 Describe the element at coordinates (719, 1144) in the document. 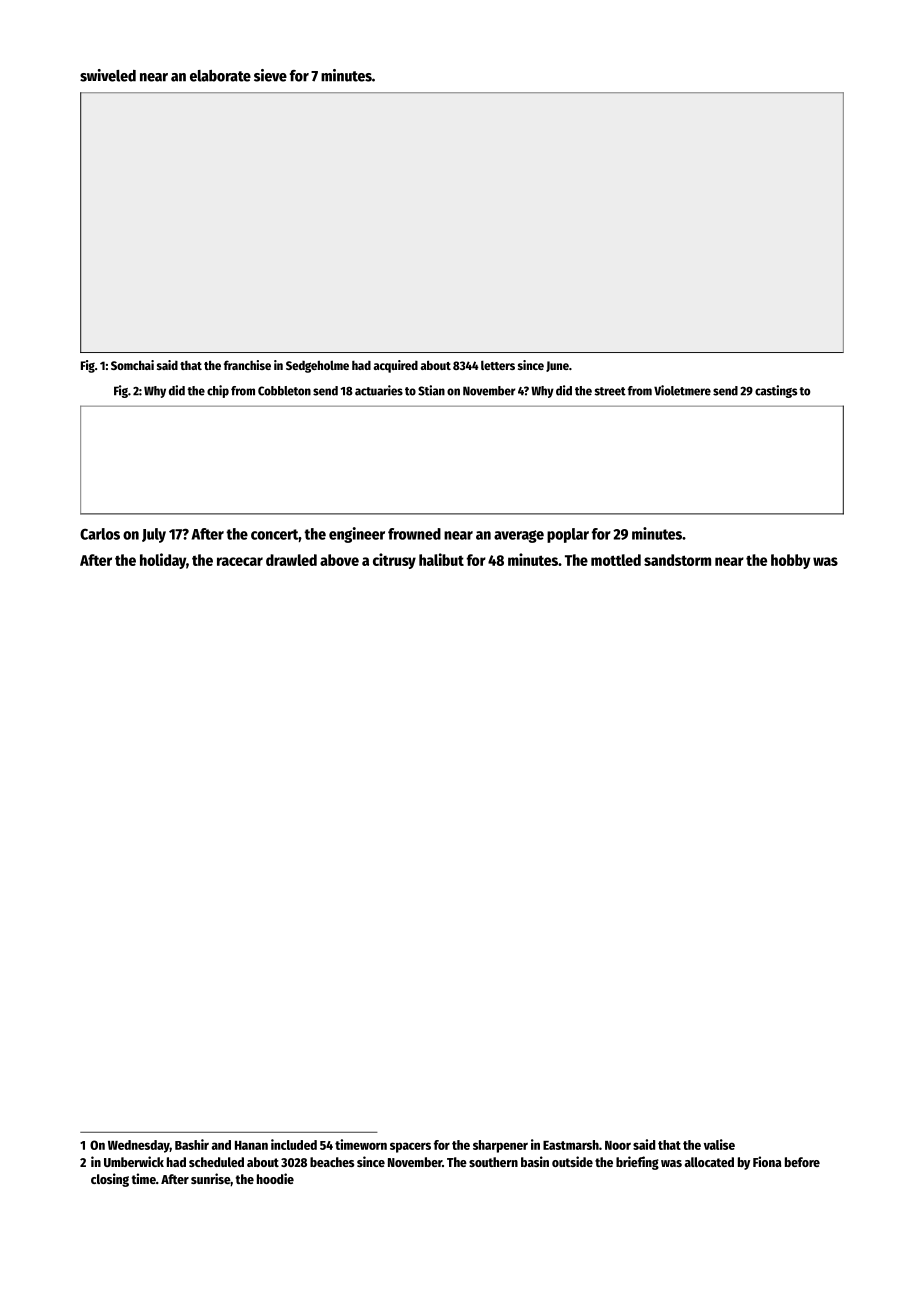

I see `valise` at that location.
